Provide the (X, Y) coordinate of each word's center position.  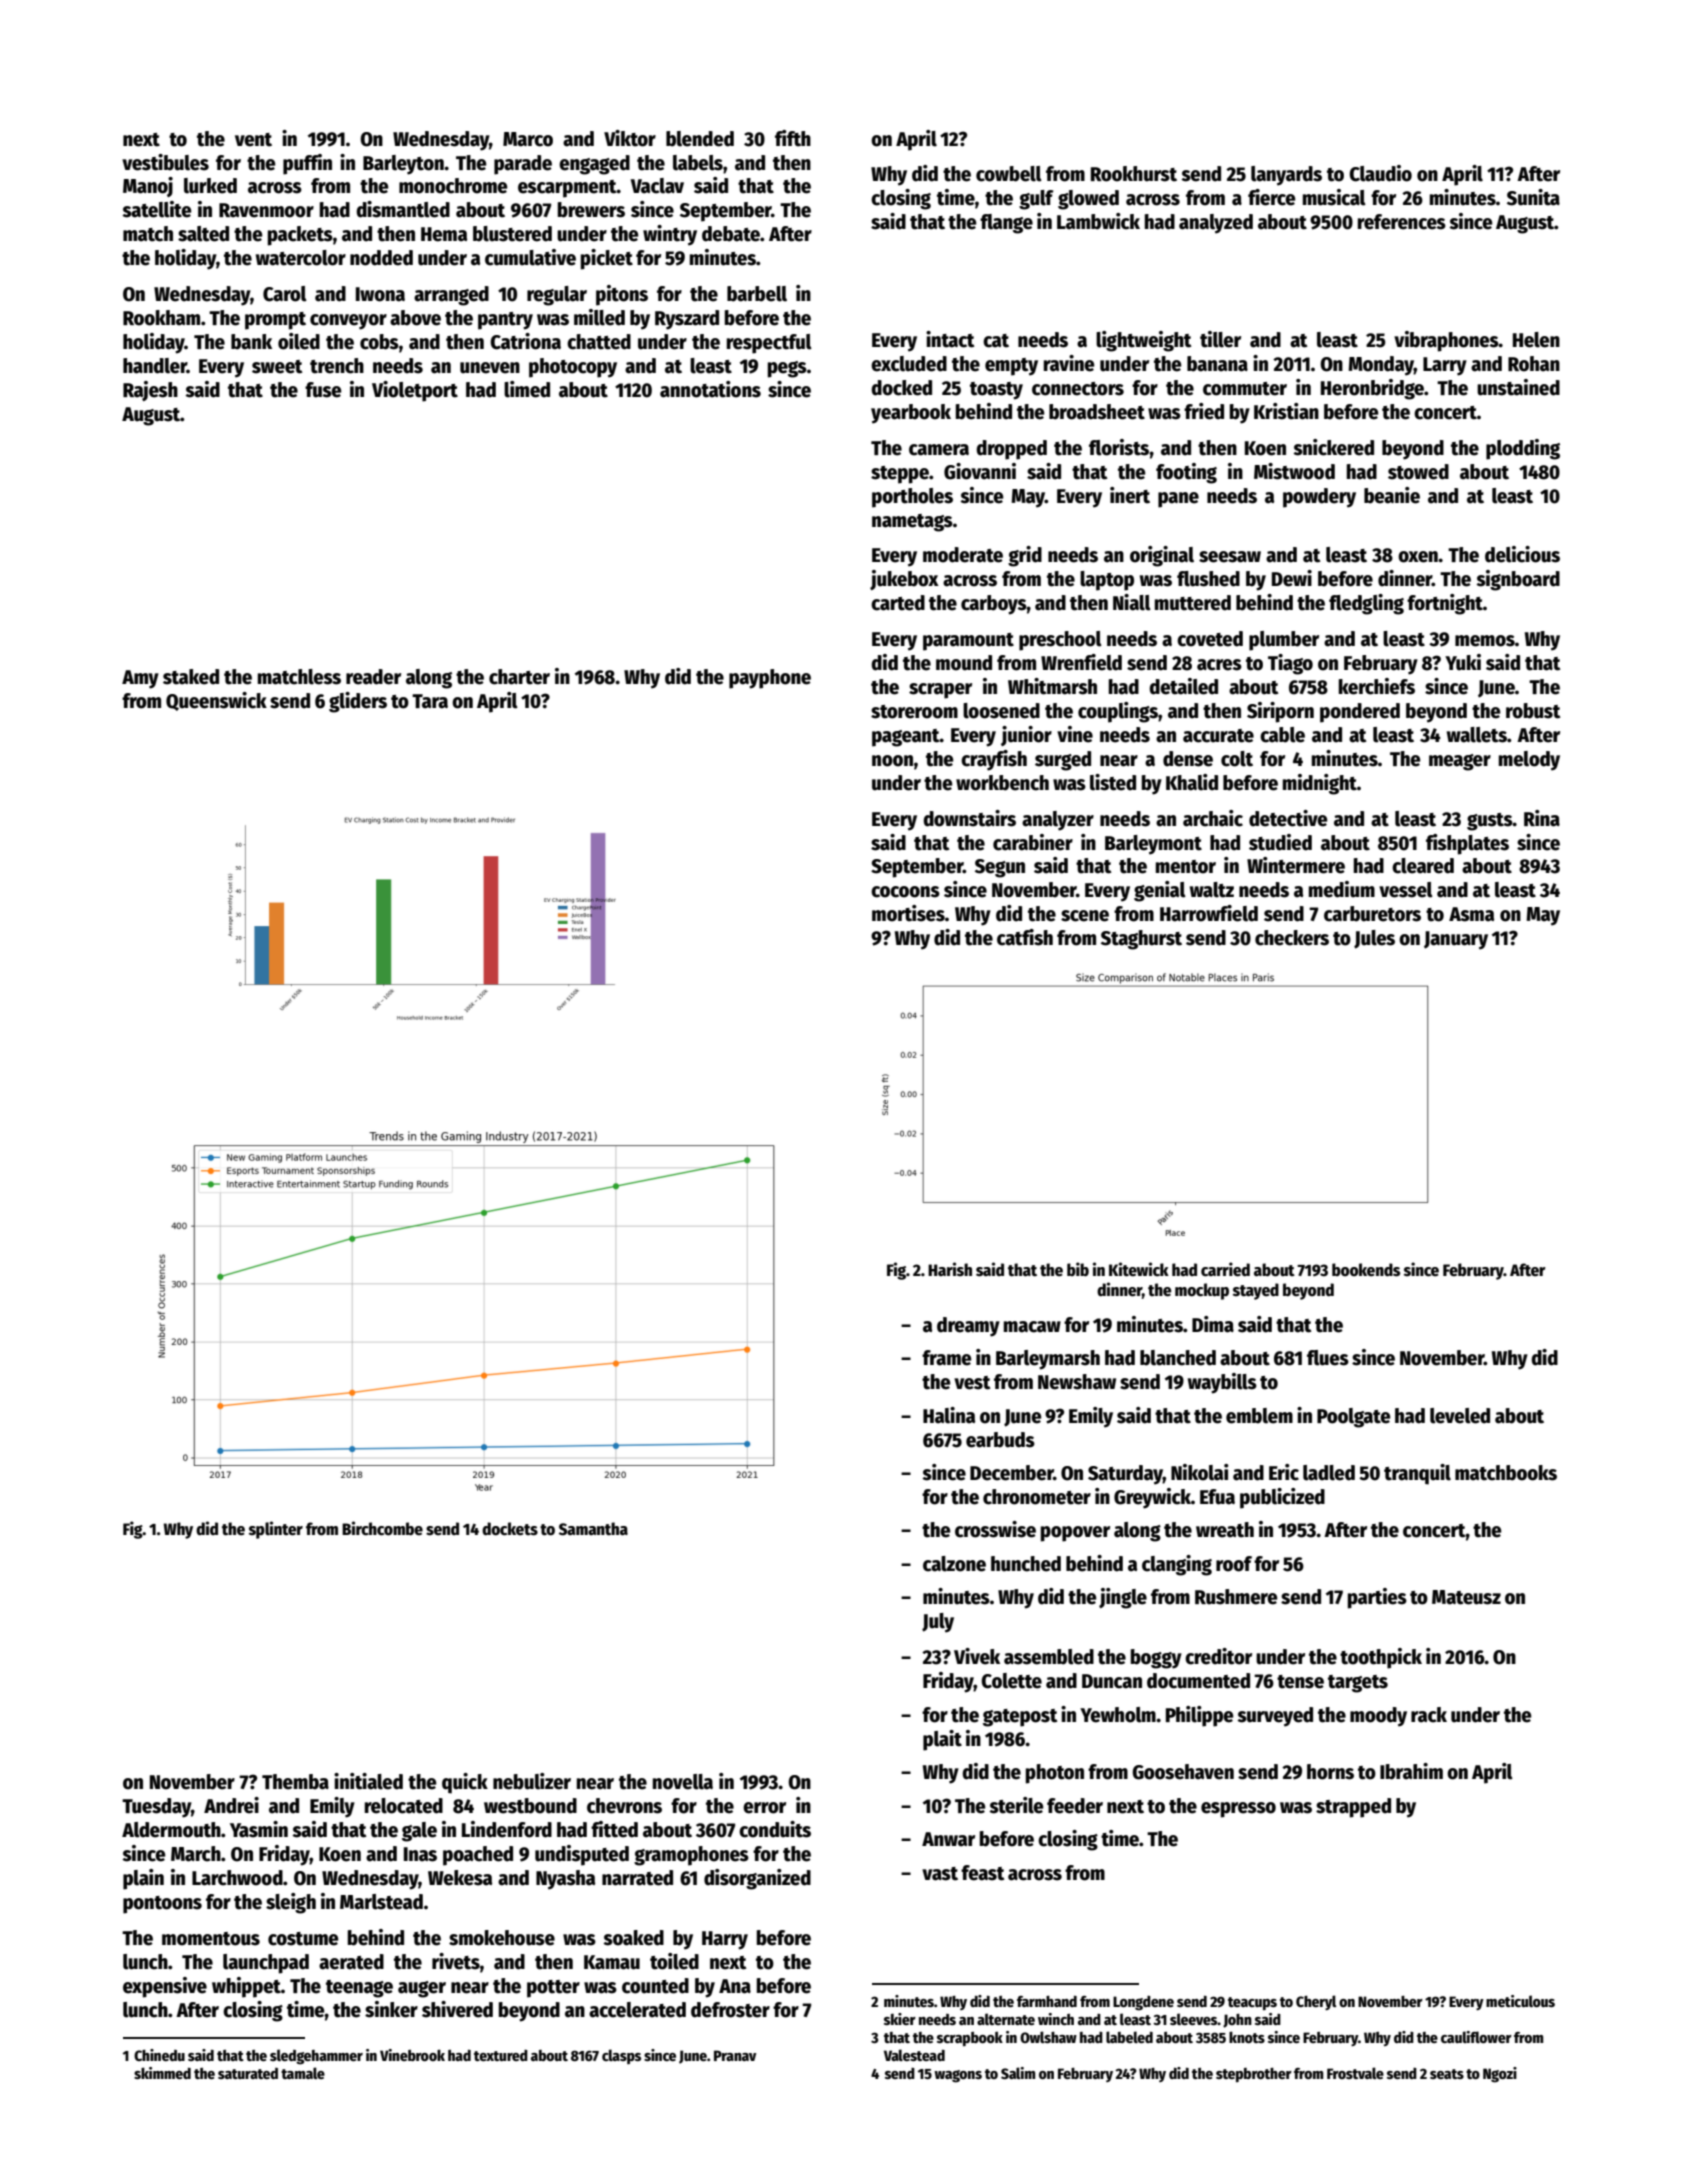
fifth (793, 138)
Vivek (977, 1656)
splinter (276, 1530)
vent (253, 140)
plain (143, 1879)
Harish (950, 1269)
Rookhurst (1134, 174)
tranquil (1417, 1474)
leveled (1460, 1416)
